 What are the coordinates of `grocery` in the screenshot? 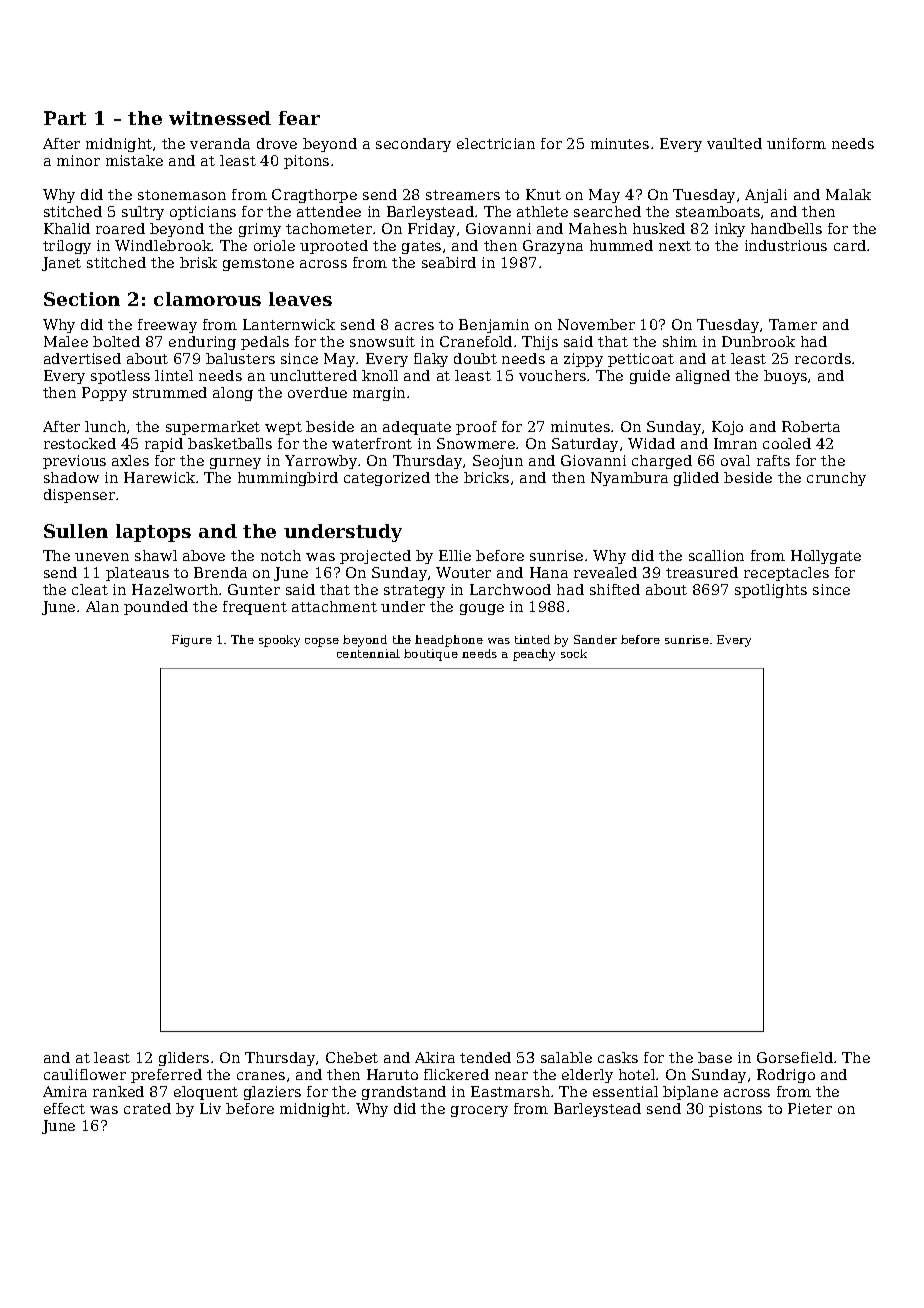 It's located at (479, 1111).
